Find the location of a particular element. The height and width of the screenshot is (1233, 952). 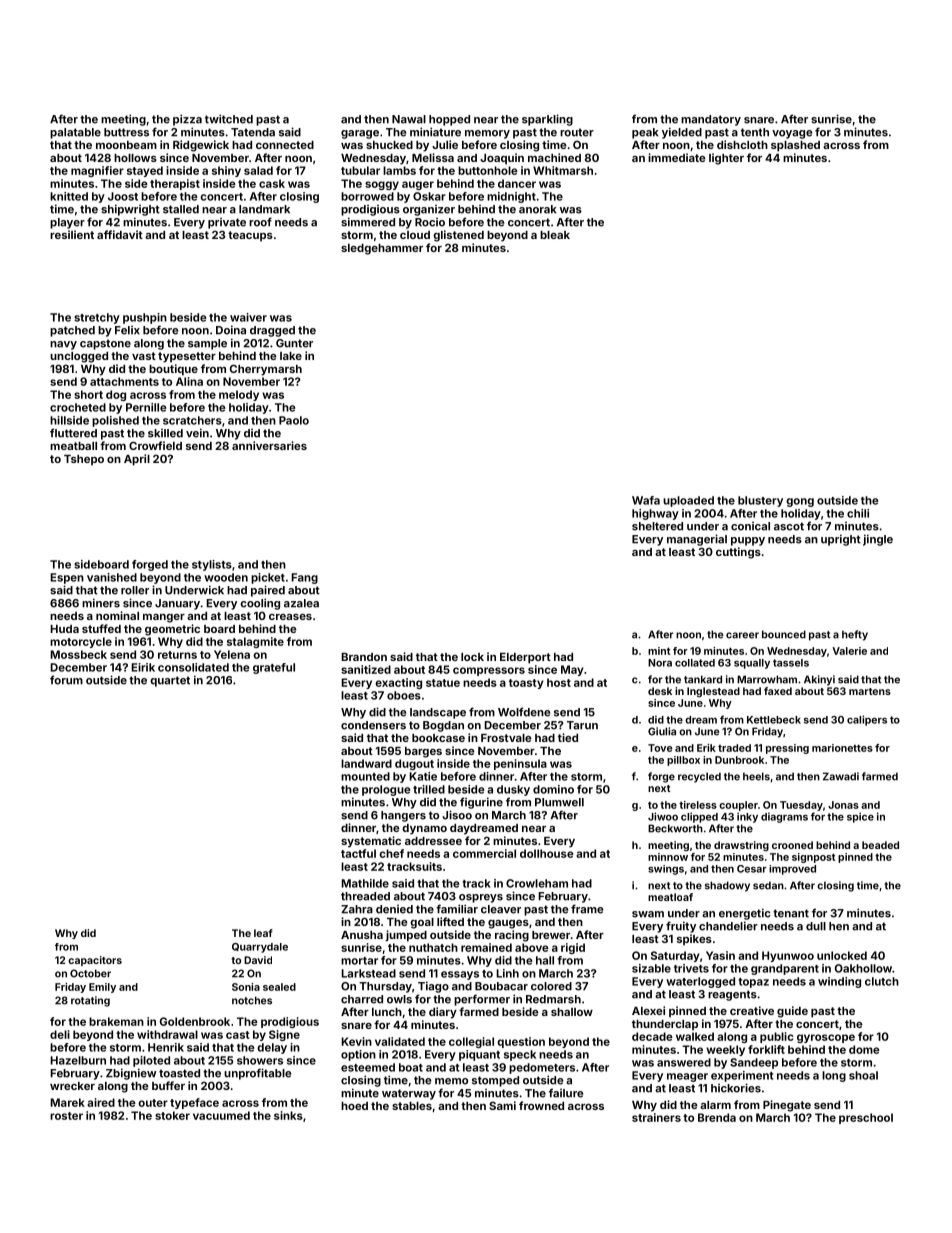

blustery is located at coordinates (760, 501).
